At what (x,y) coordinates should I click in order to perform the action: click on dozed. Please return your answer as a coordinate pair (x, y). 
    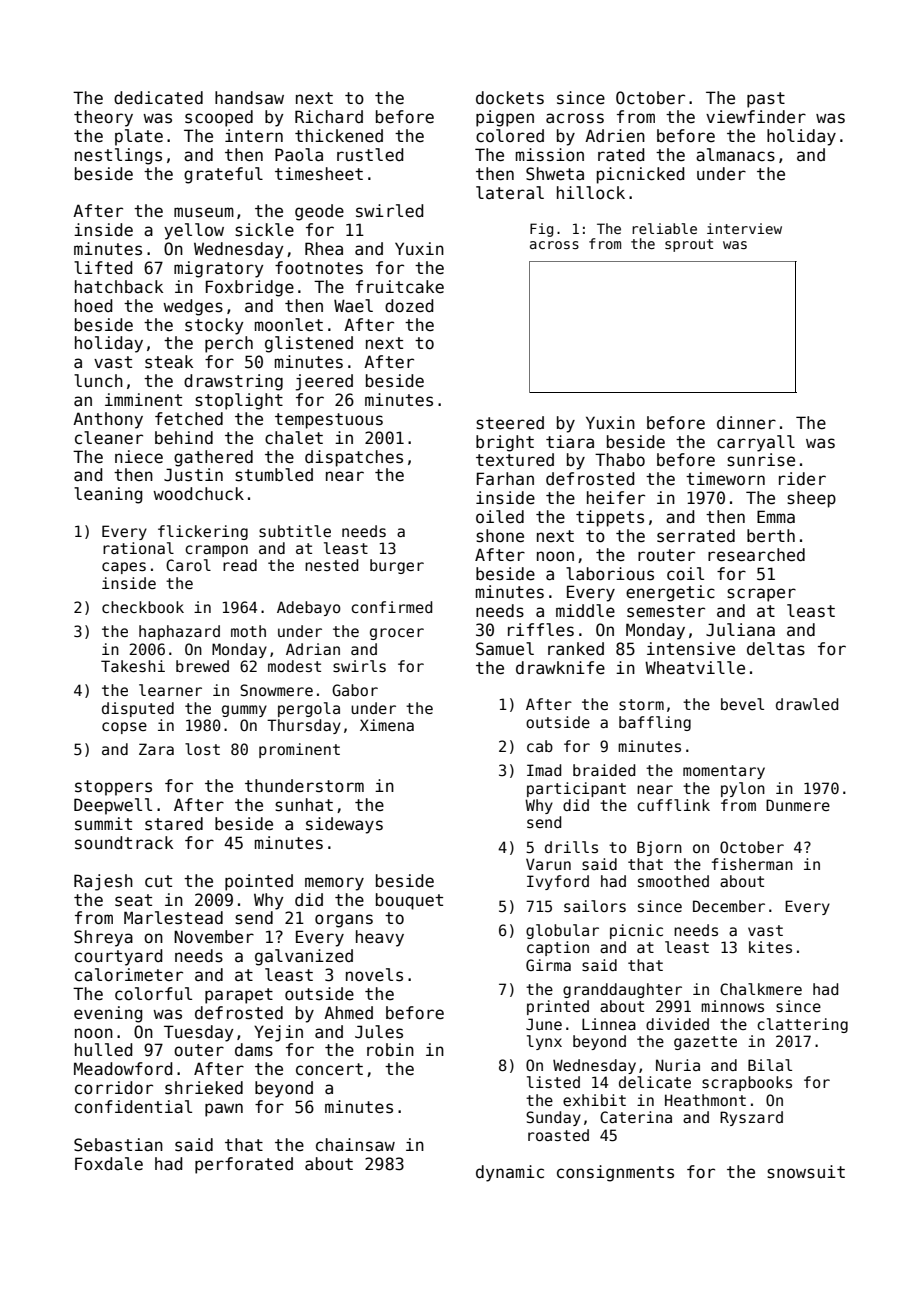
    Looking at the image, I should click on (409, 306).
